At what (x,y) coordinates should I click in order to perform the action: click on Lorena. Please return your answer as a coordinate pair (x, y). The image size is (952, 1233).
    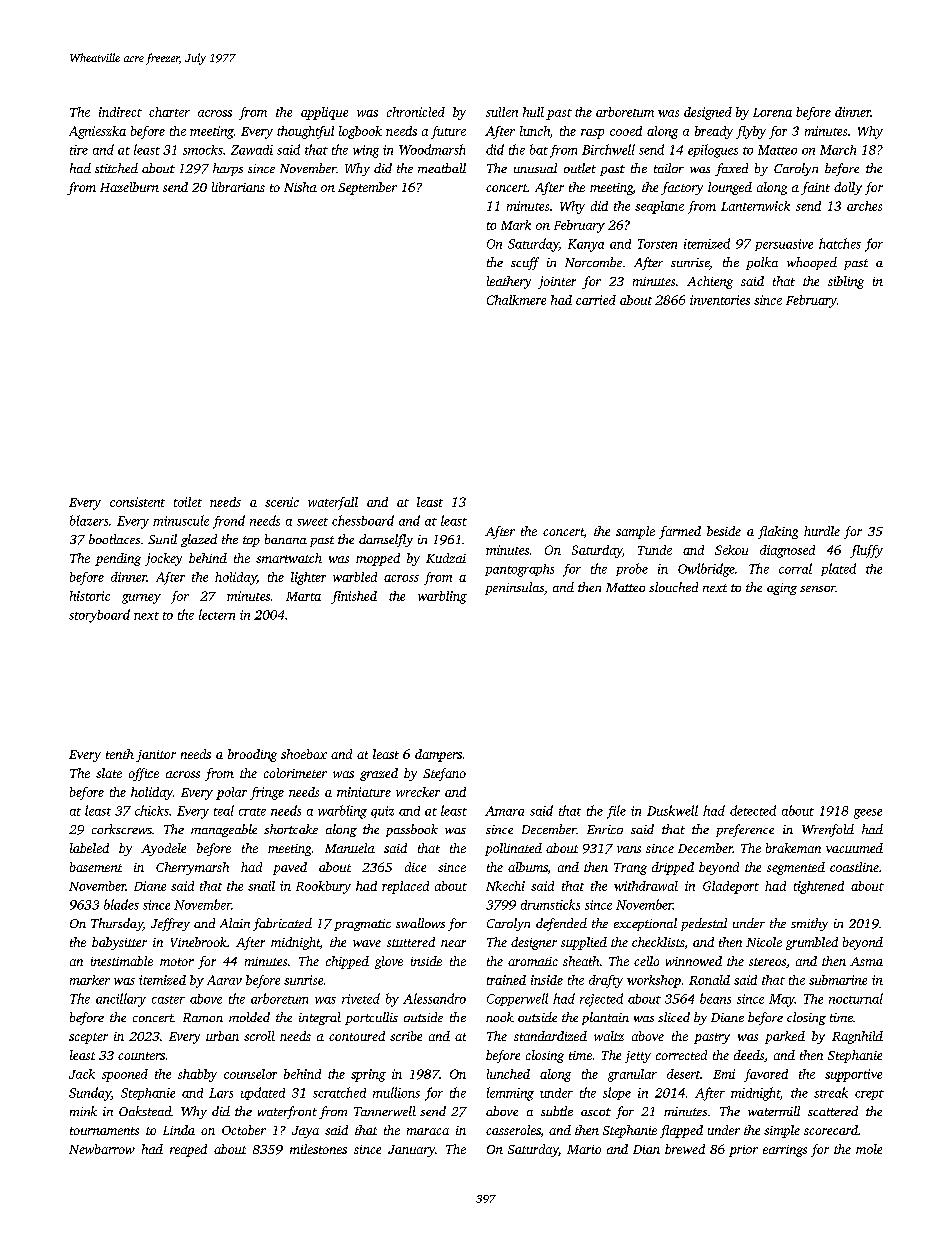
    Looking at the image, I should click on (772, 112).
